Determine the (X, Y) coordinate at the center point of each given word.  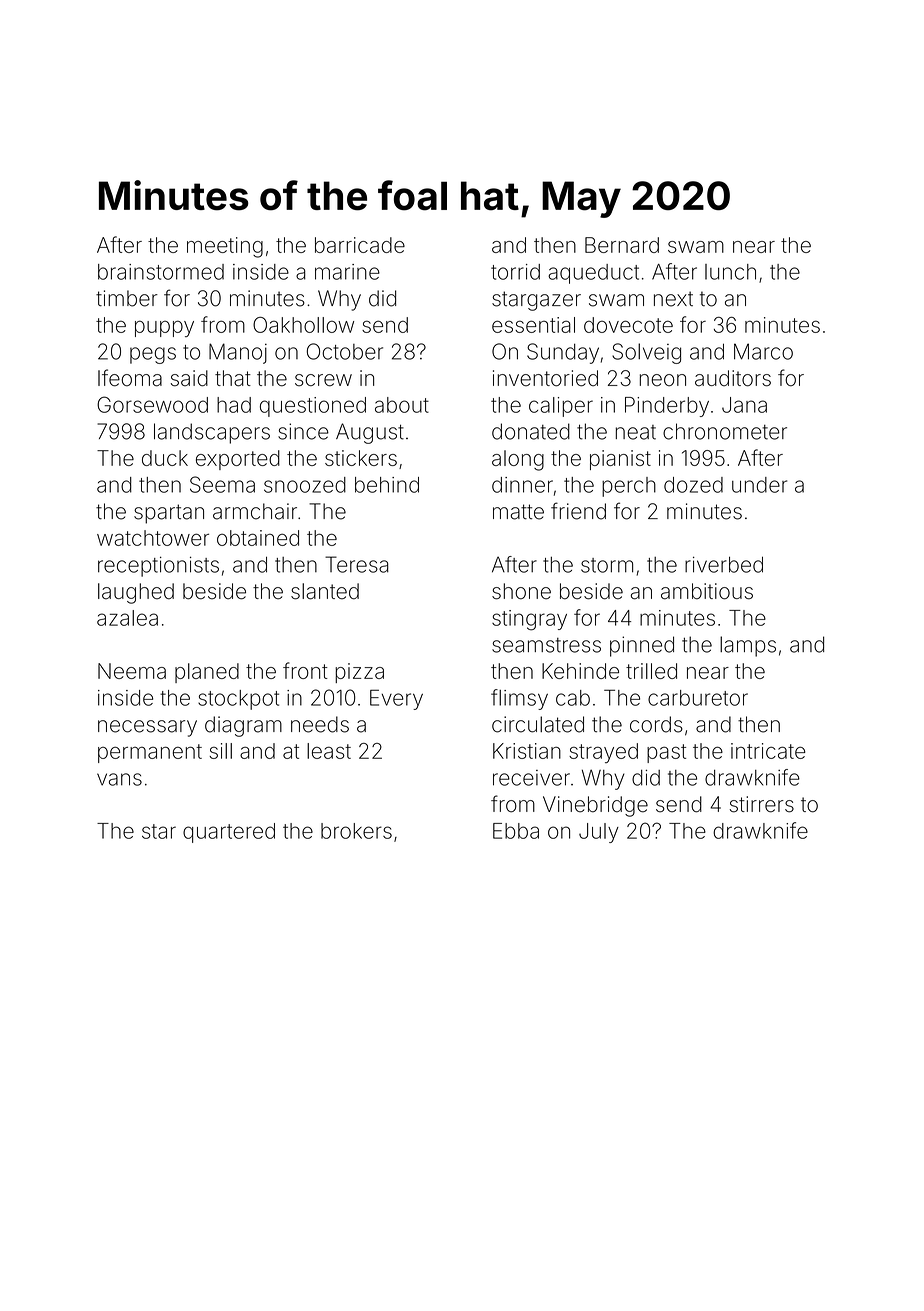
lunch (730, 272)
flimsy (519, 699)
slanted (325, 591)
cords (656, 724)
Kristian (527, 751)
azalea (127, 618)
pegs (153, 355)
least (329, 751)
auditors (733, 378)
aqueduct (593, 274)
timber (127, 298)
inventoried (545, 378)
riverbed (724, 564)
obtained (258, 538)
